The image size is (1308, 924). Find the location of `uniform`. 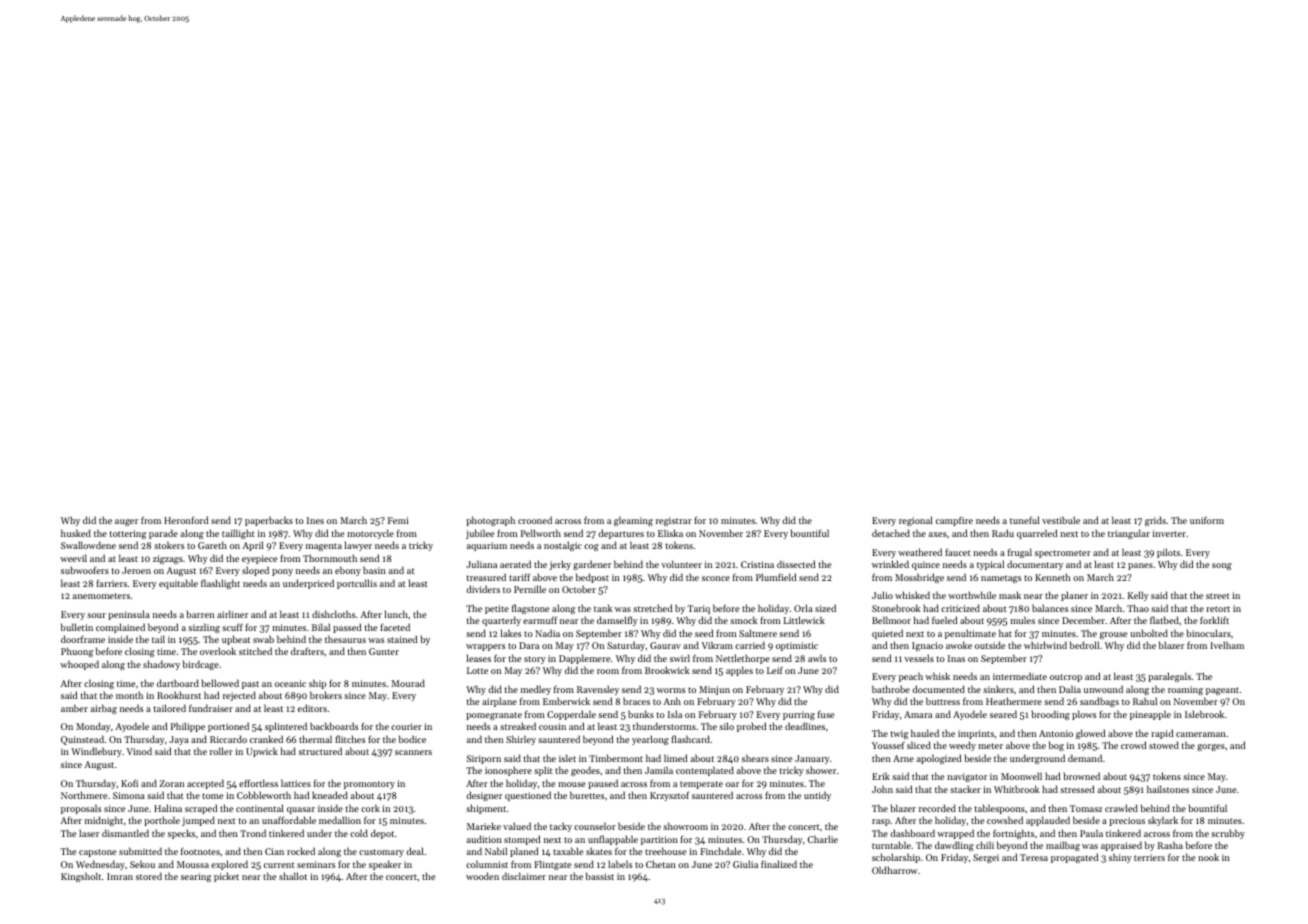

uniform is located at coordinates (1207, 520).
